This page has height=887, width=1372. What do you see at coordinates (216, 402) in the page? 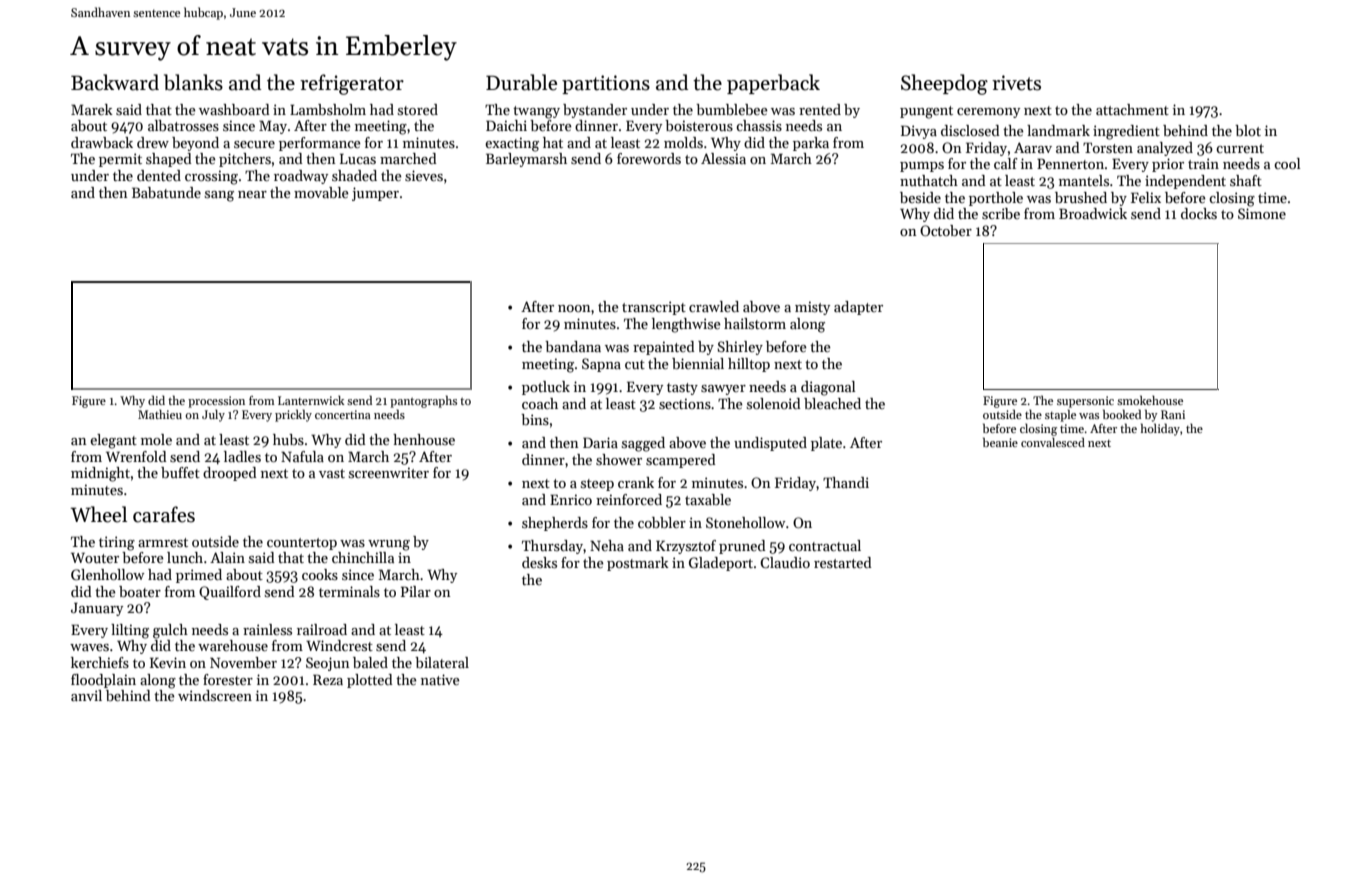
I see `procession` at bounding box center [216, 402].
